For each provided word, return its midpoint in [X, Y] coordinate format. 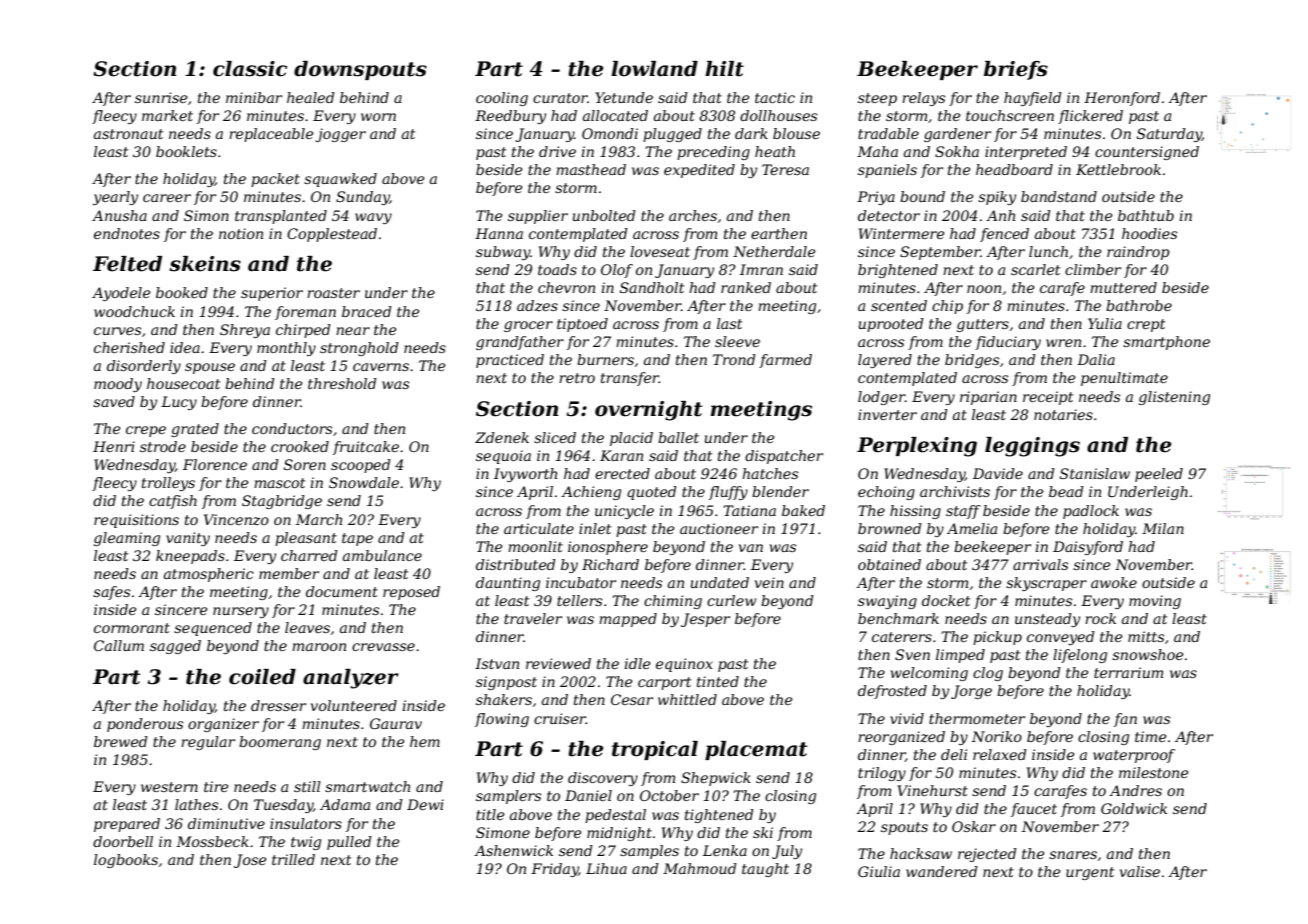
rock [1100, 618]
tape [357, 539]
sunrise [161, 97]
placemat [756, 750]
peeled [1159, 475]
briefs [1016, 70]
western [169, 787]
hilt [724, 69]
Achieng [591, 493]
